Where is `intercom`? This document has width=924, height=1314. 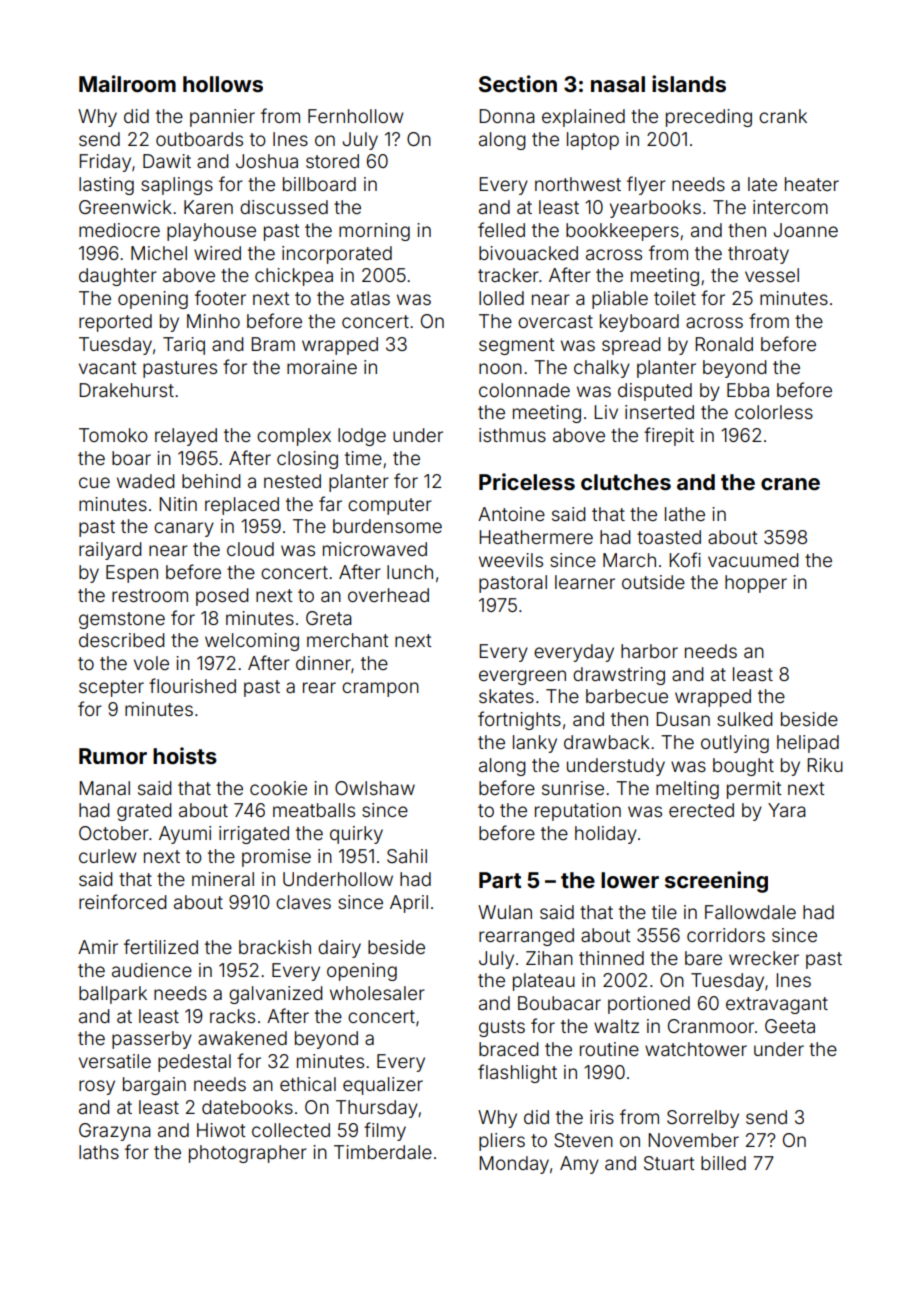
intercom is located at coordinates (790, 207).
